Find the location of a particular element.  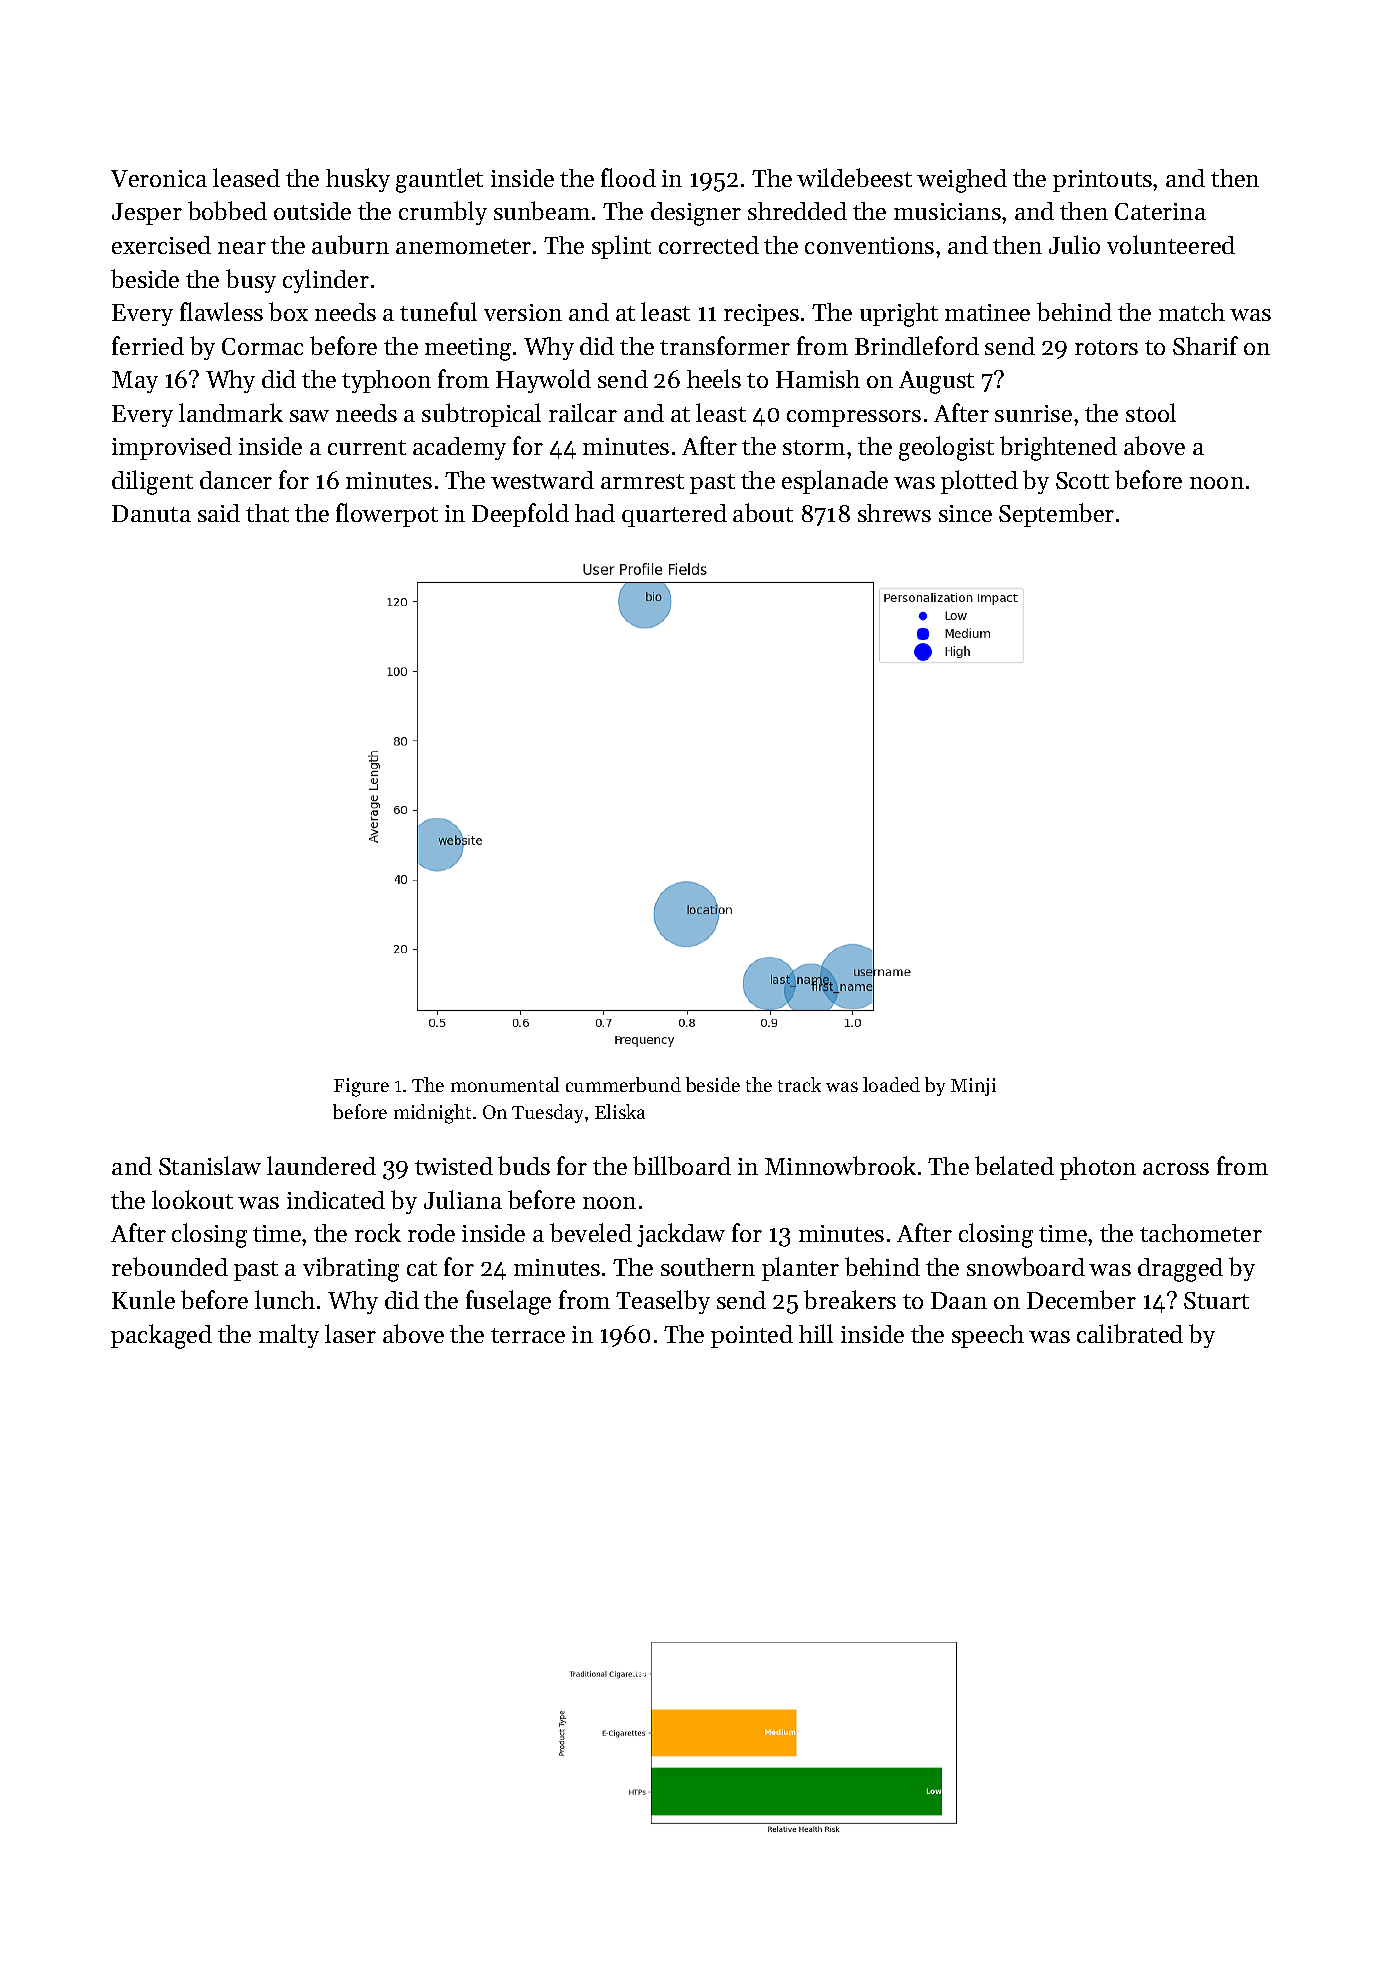

Minji is located at coordinates (973, 1087).
